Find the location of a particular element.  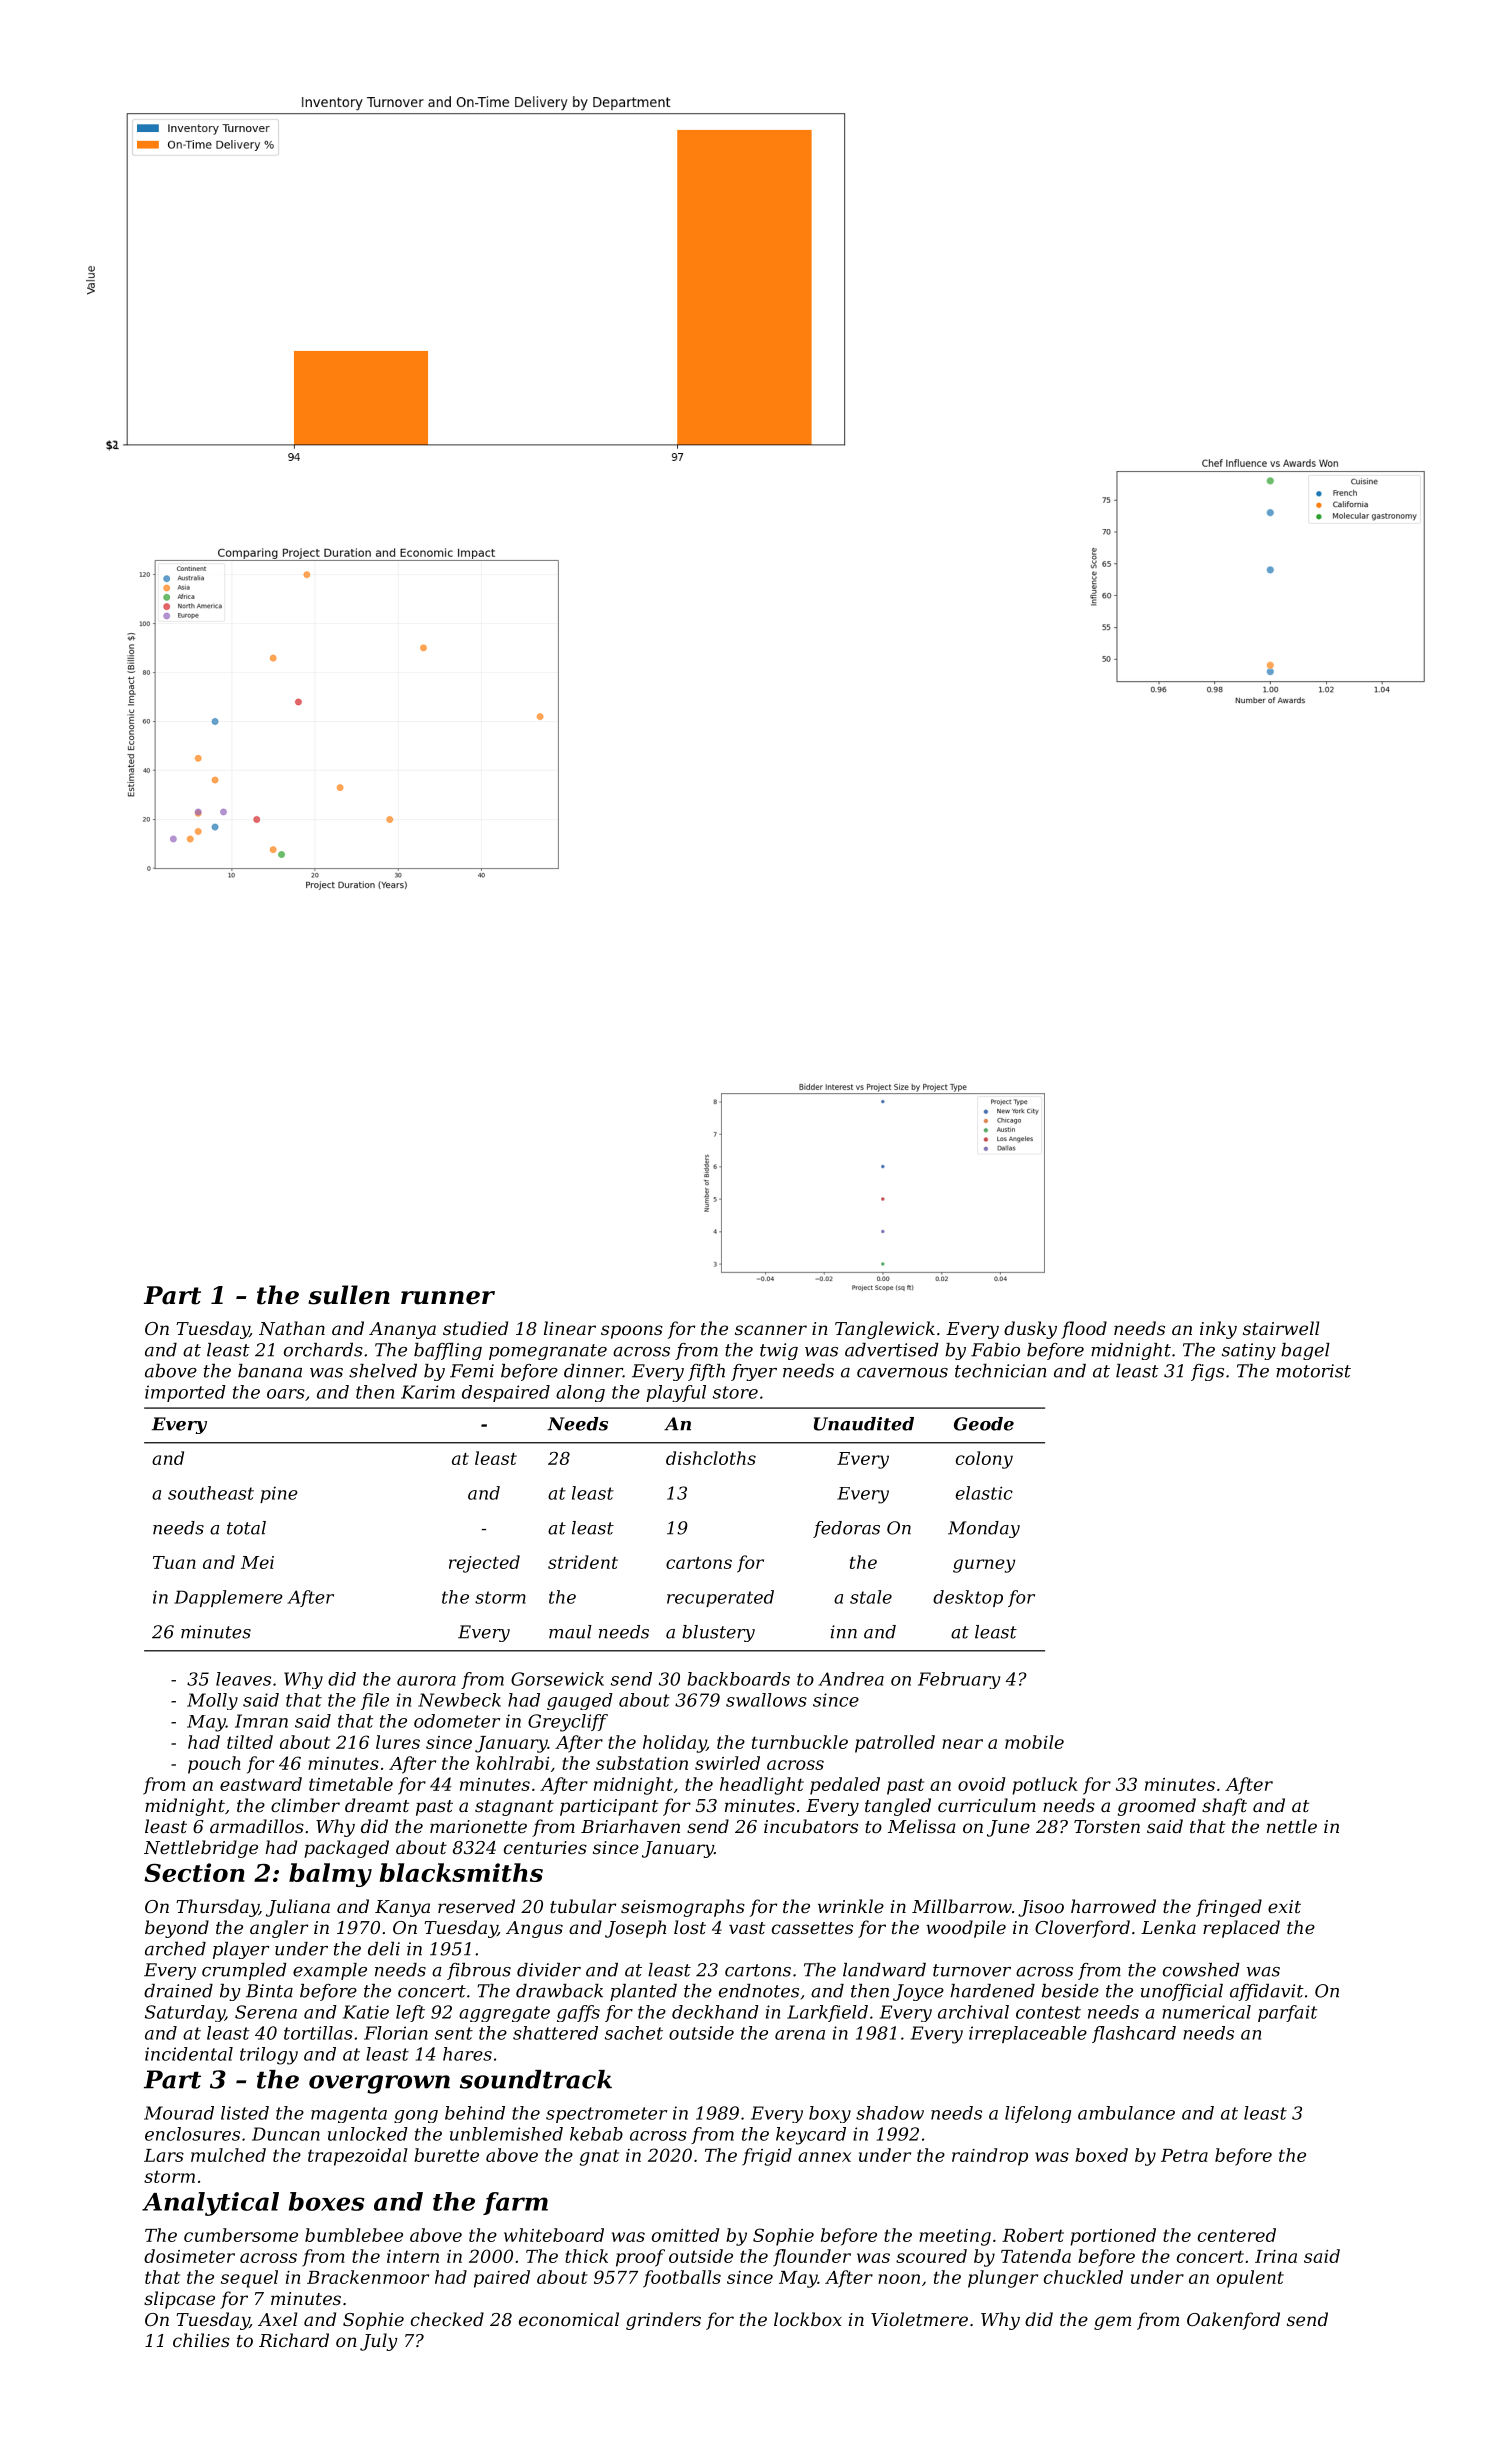

grinders is located at coordinates (663, 2321).
